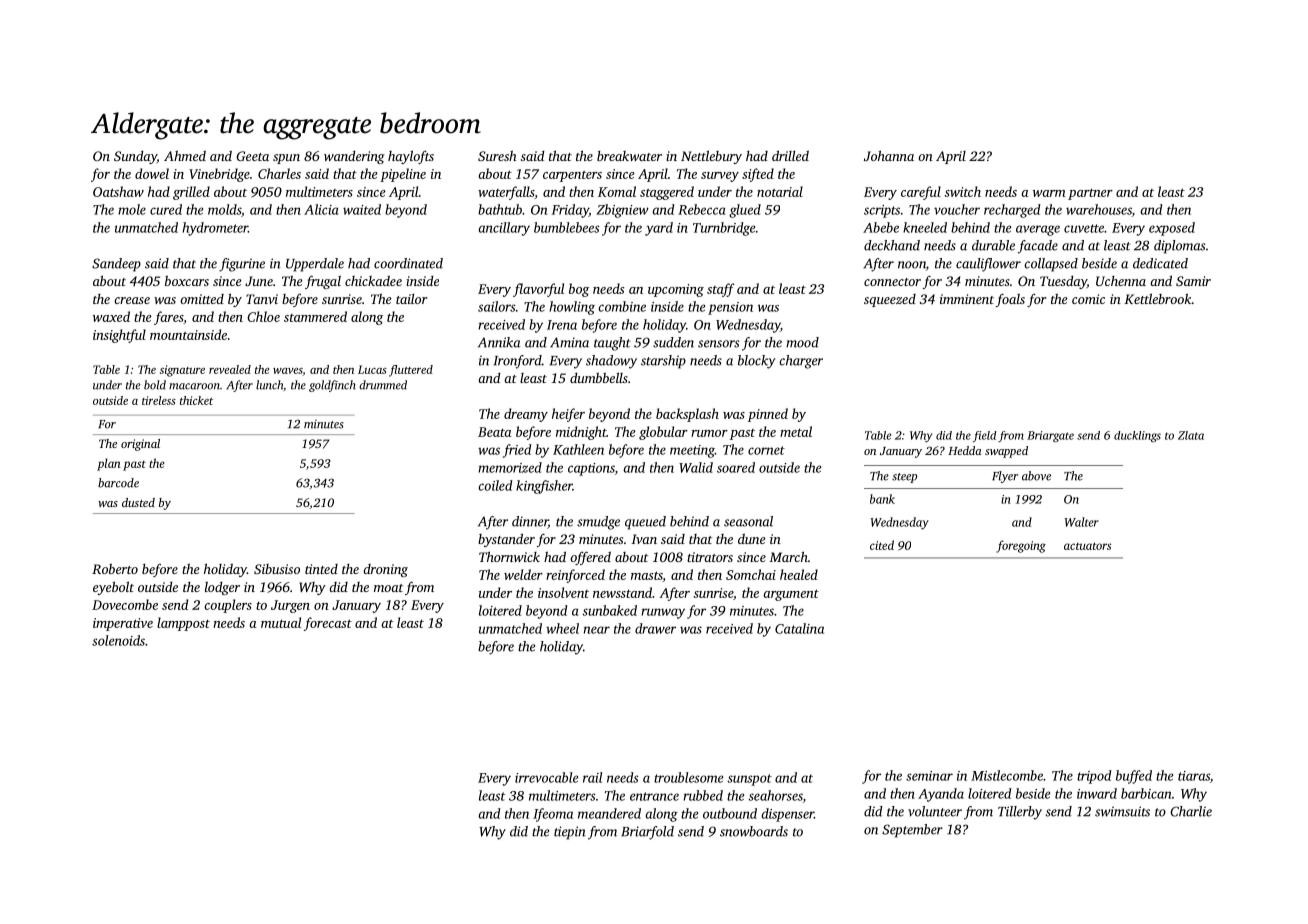 This document has width=1308, height=924. Describe the element at coordinates (196, 400) in the document. I see `thicket` at that location.
